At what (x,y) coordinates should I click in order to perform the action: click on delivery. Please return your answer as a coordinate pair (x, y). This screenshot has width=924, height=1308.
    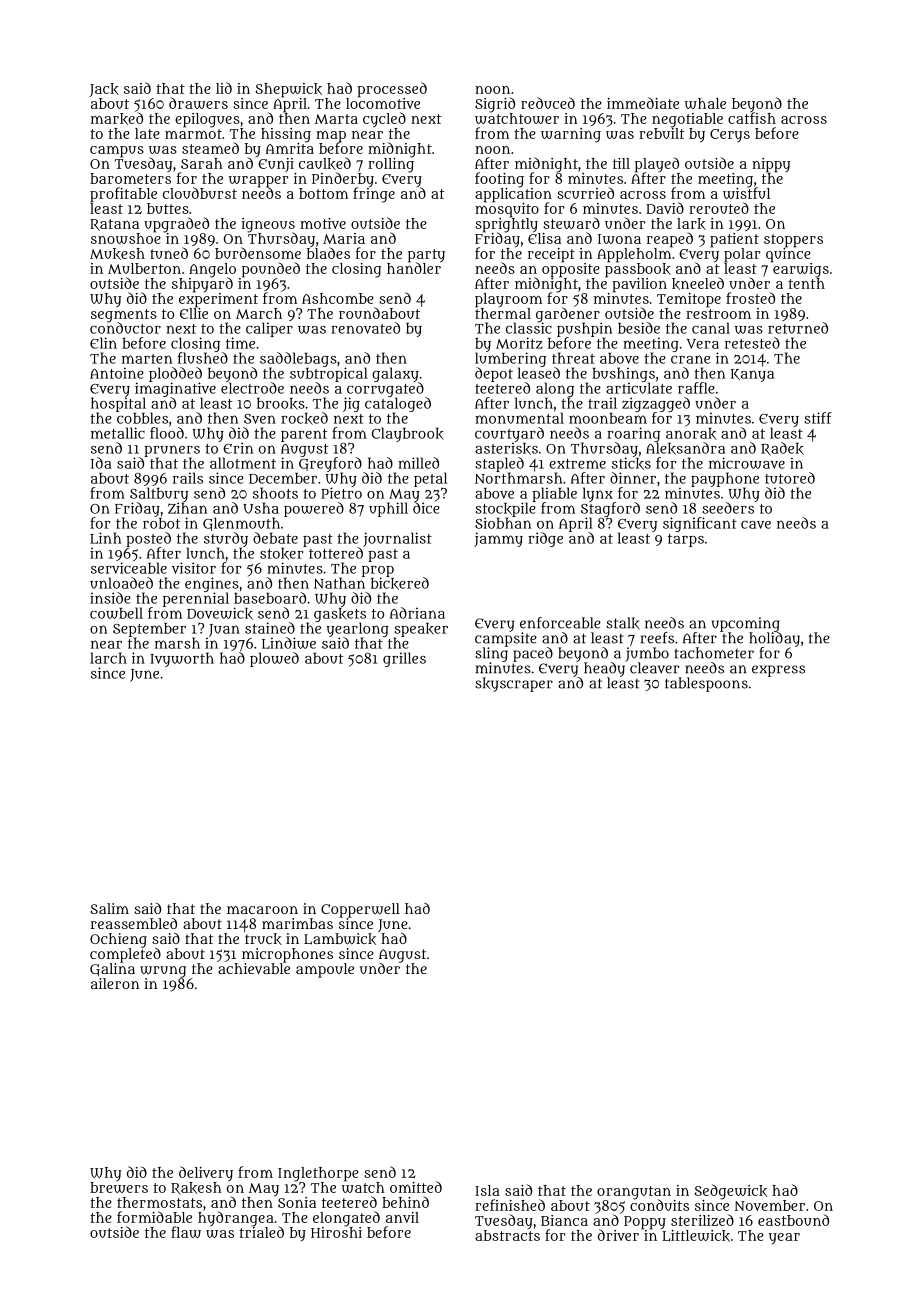
    Looking at the image, I should click on (206, 1174).
